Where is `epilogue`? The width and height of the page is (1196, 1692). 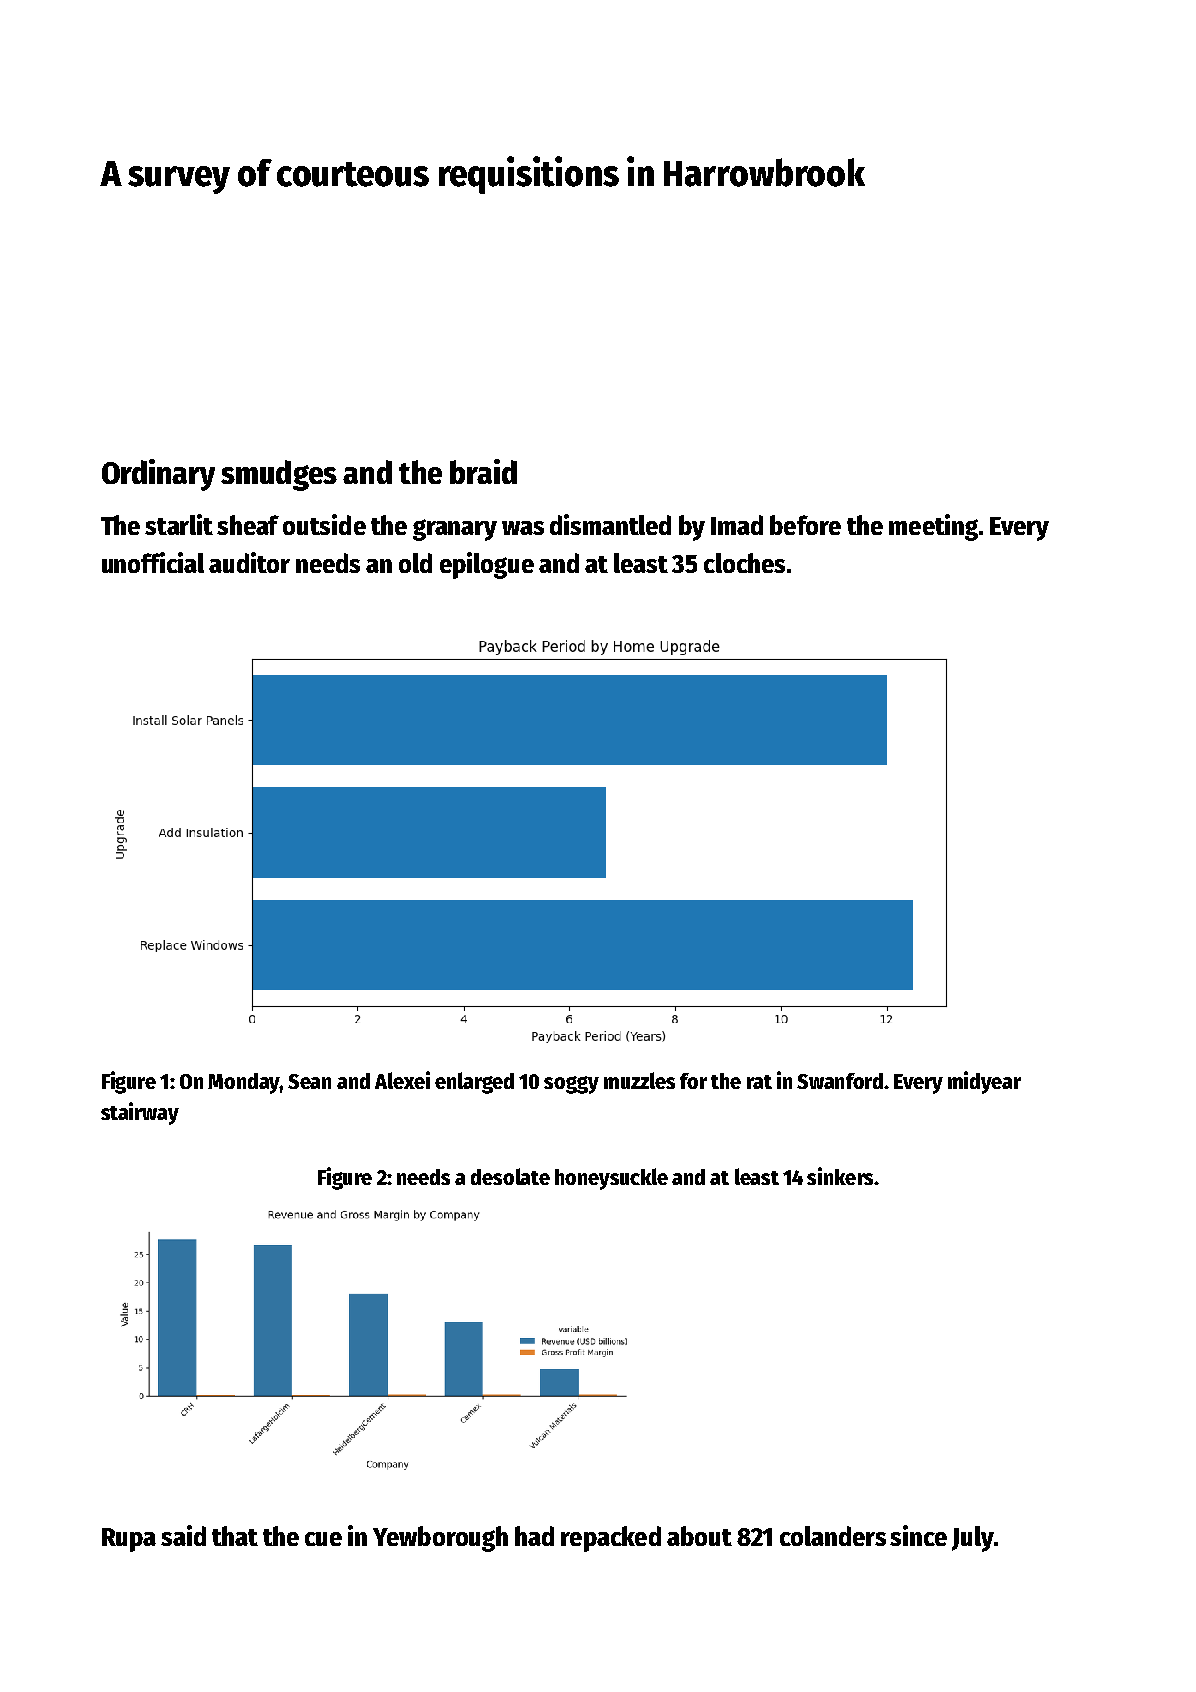
epilogue is located at coordinates (487, 565).
